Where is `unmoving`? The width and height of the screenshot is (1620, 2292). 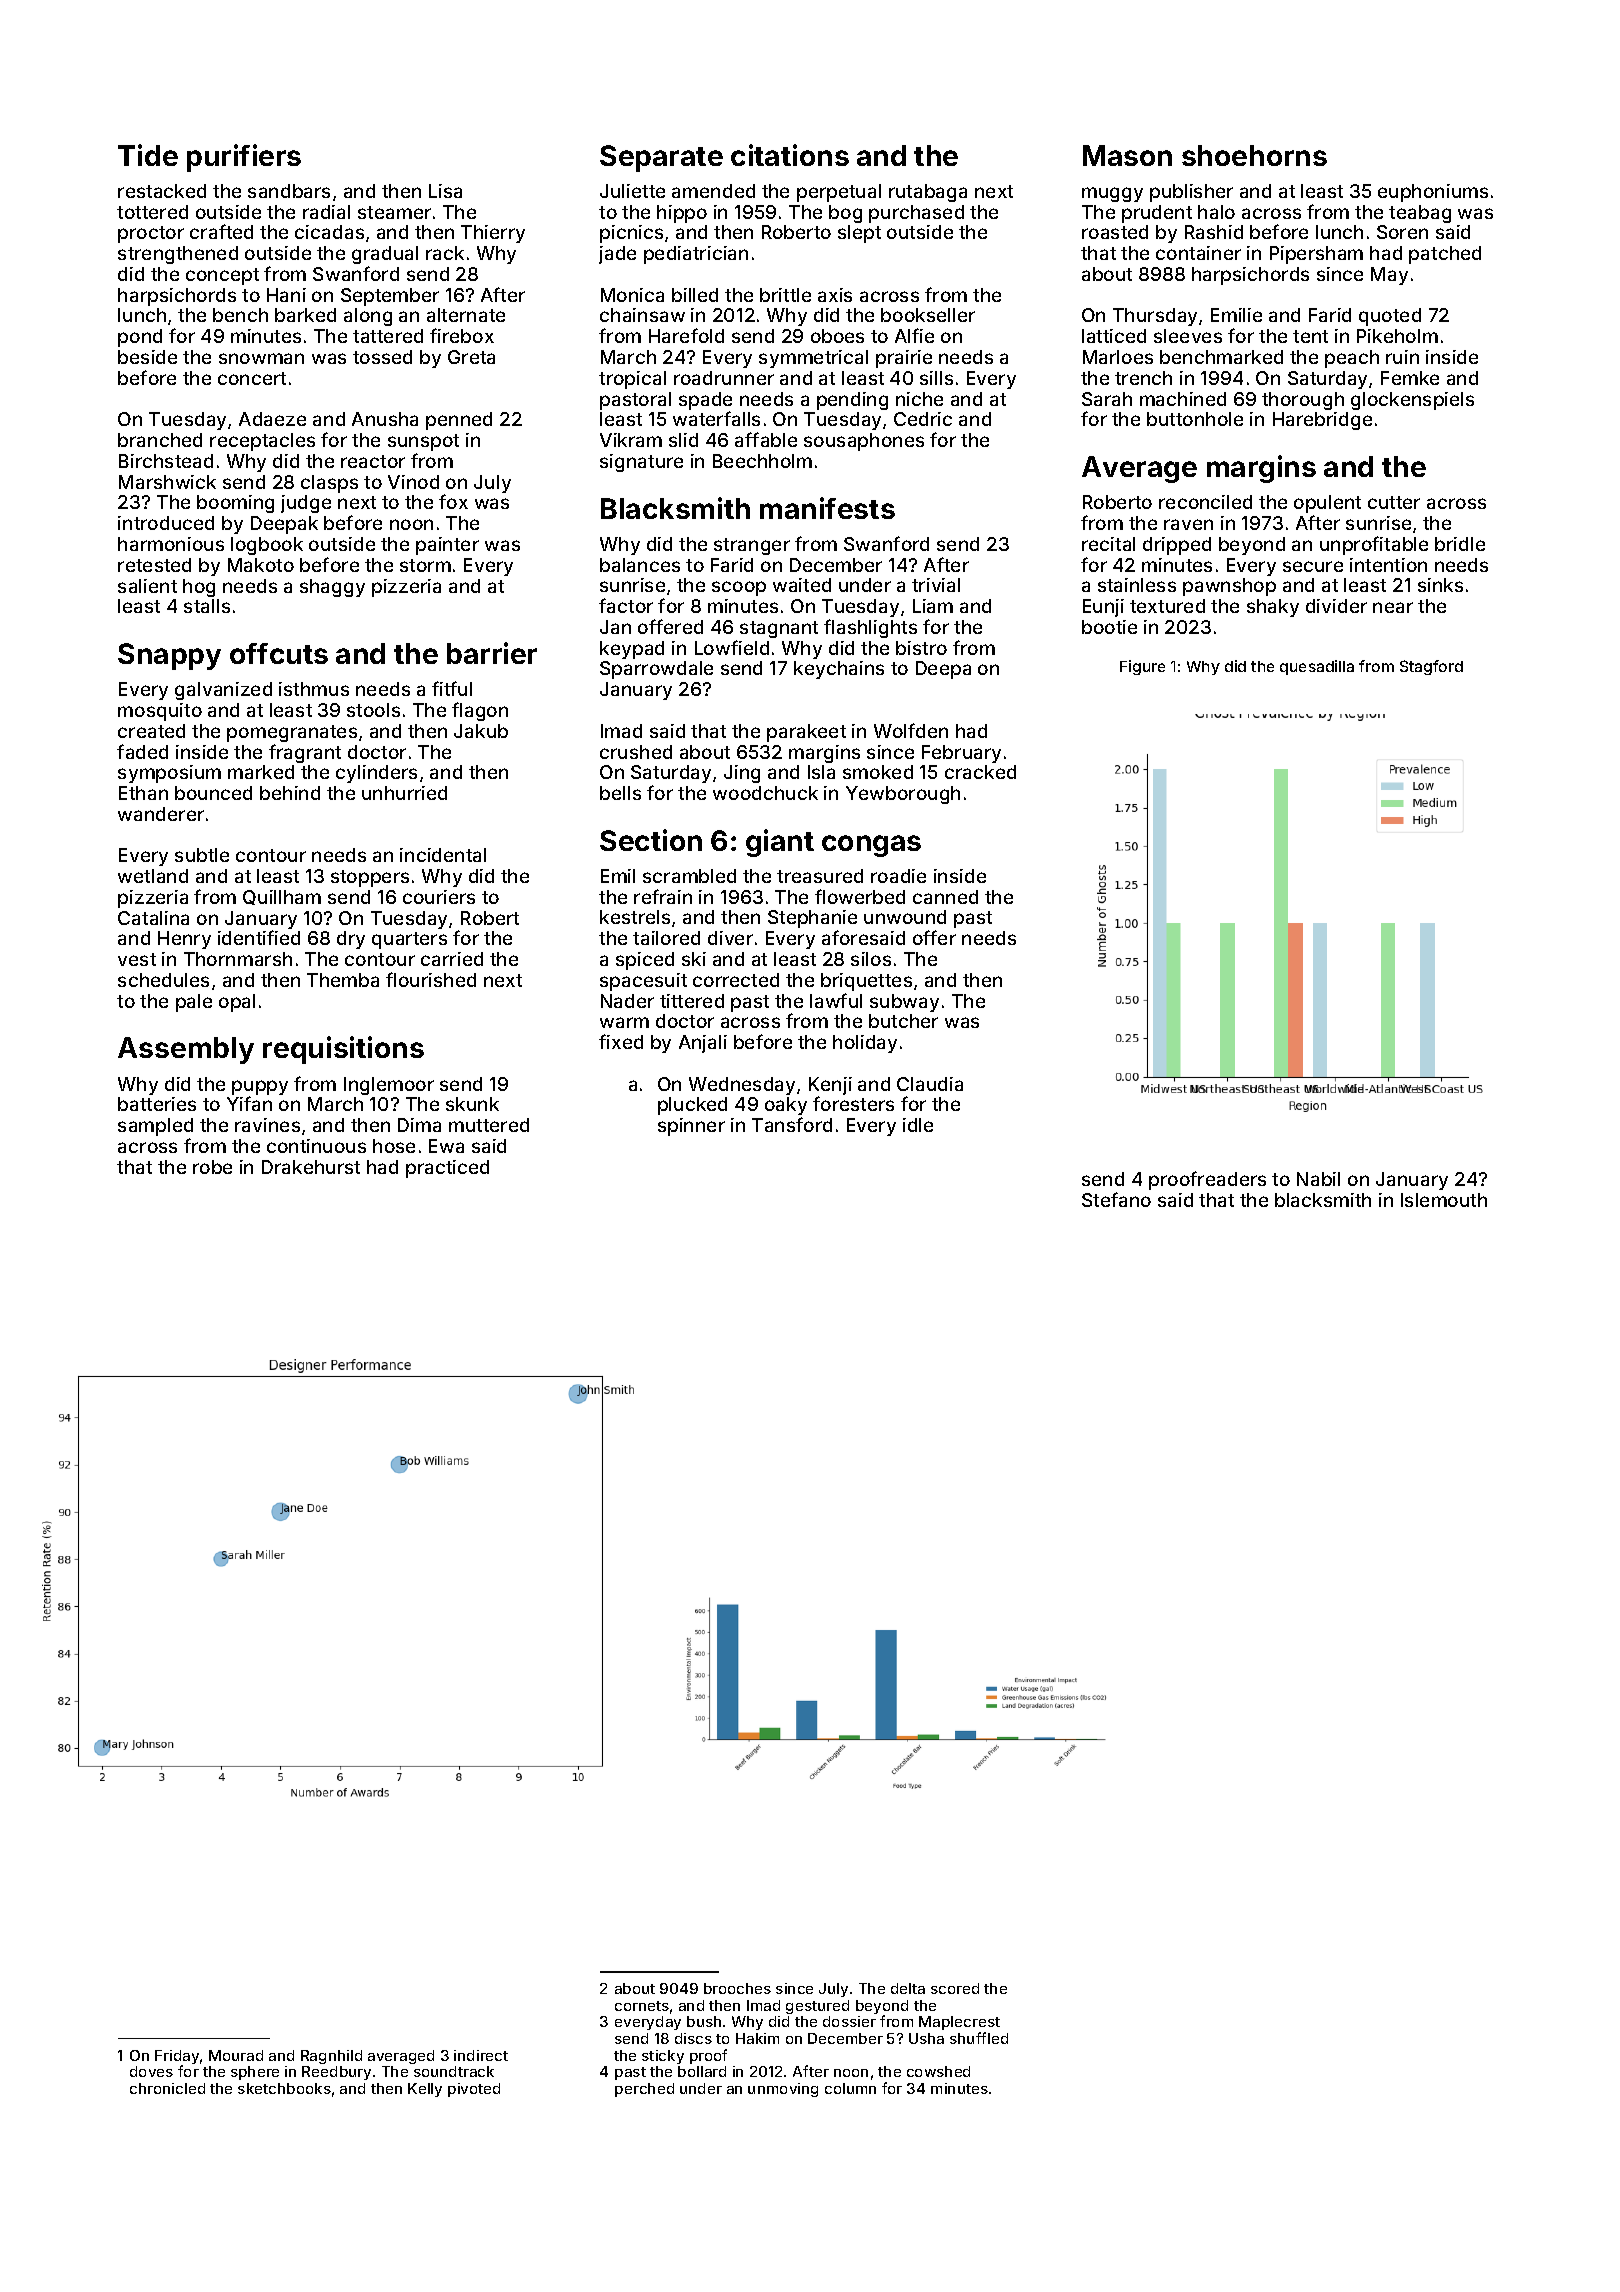
unmoving is located at coordinates (783, 2090).
